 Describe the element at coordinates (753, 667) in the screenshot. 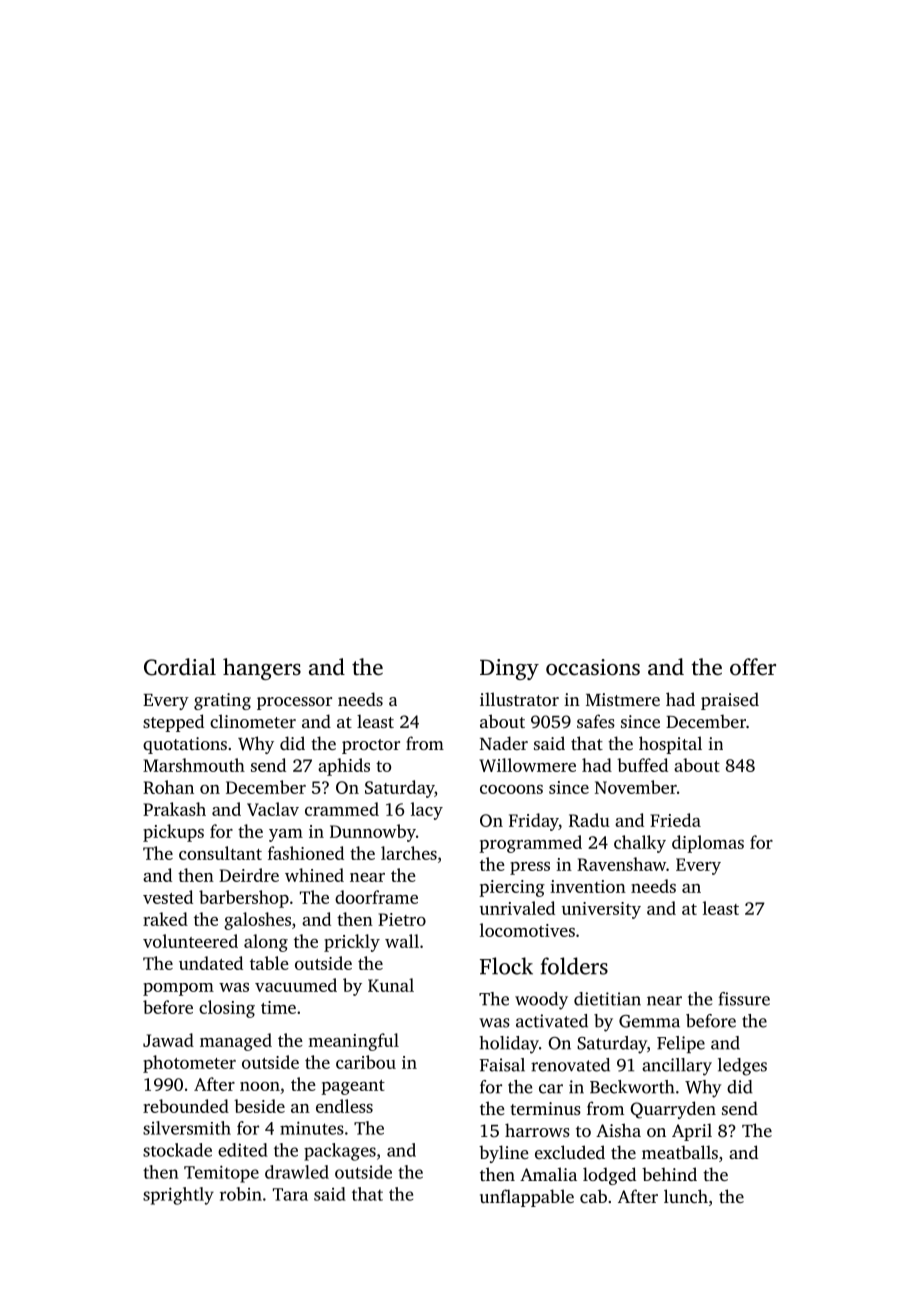

I see `offer` at that location.
